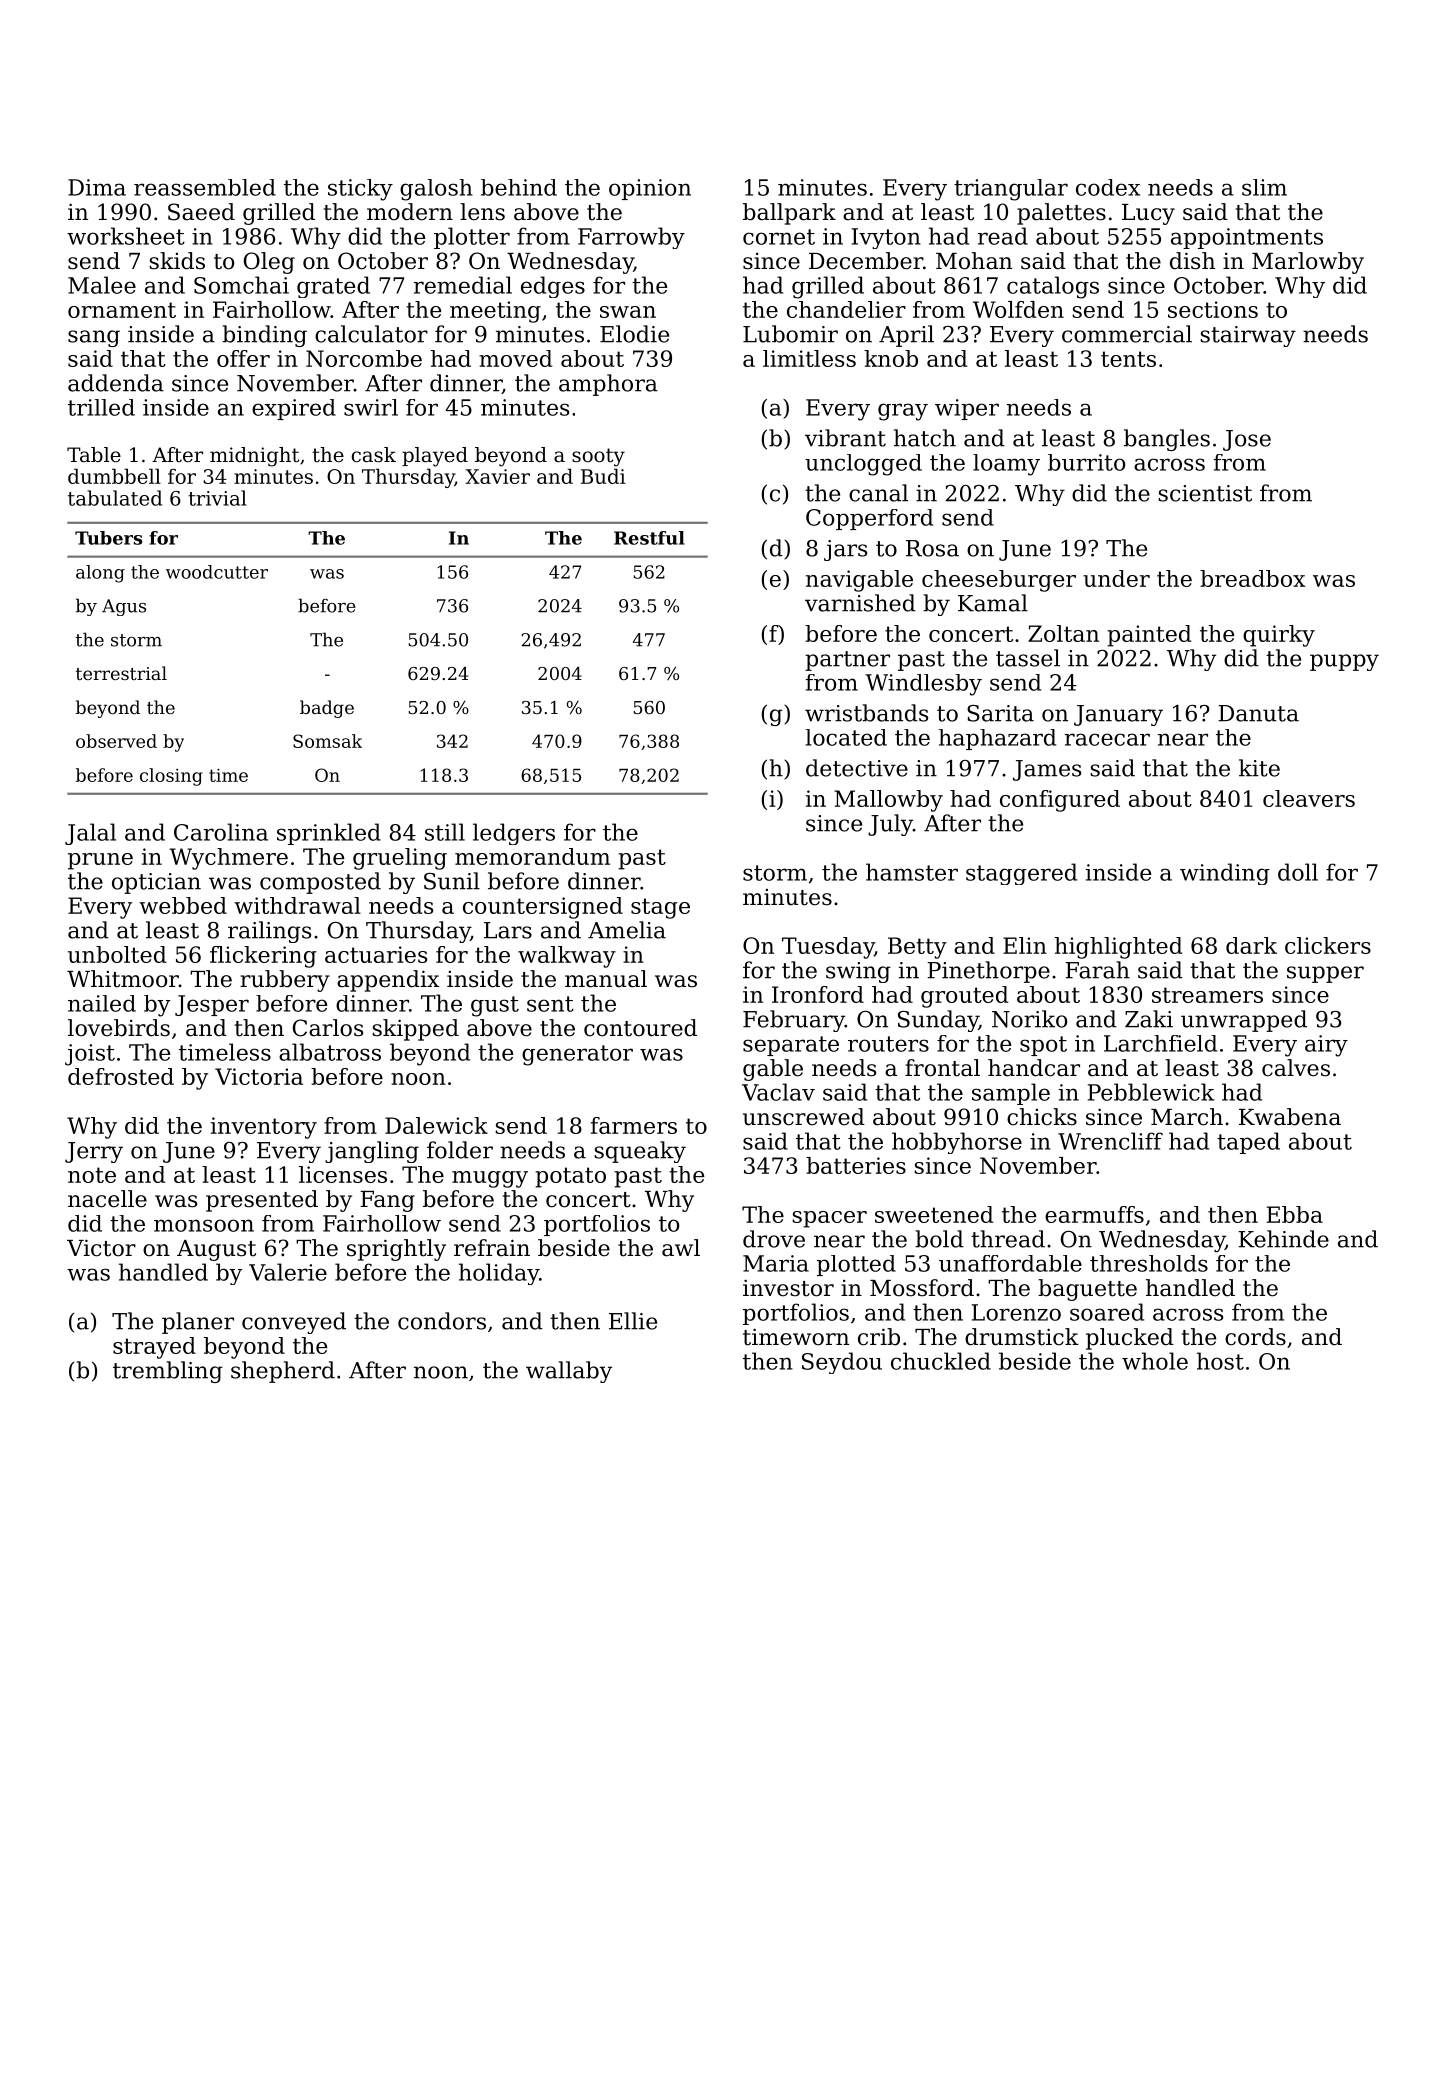 This screenshot has height=2100, width=1450. What do you see at coordinates (1061, 214) in the screenshot?
I see `palettes` at bounding box center [1061, 214].
